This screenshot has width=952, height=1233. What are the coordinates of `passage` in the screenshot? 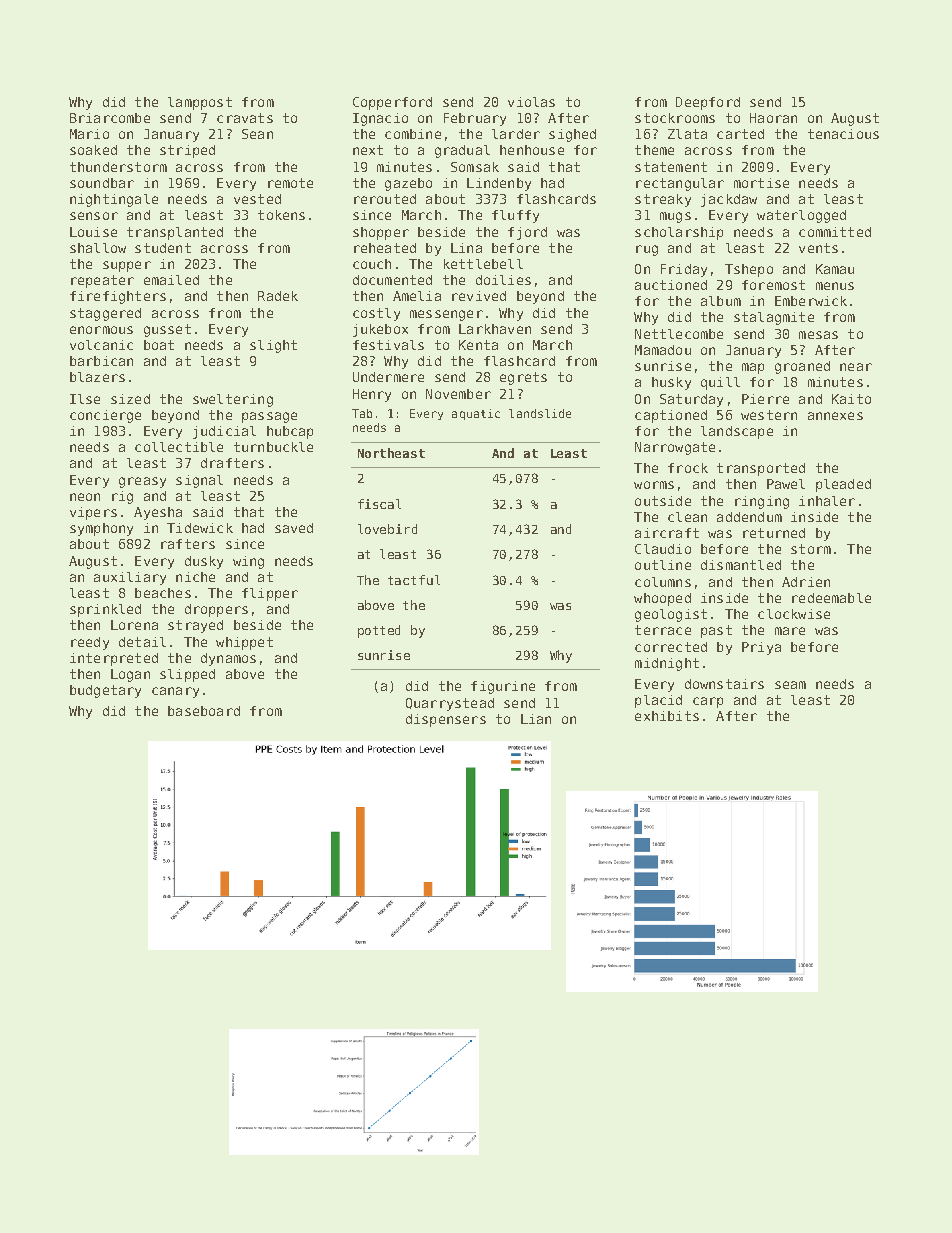 It's located at (269, 417).
